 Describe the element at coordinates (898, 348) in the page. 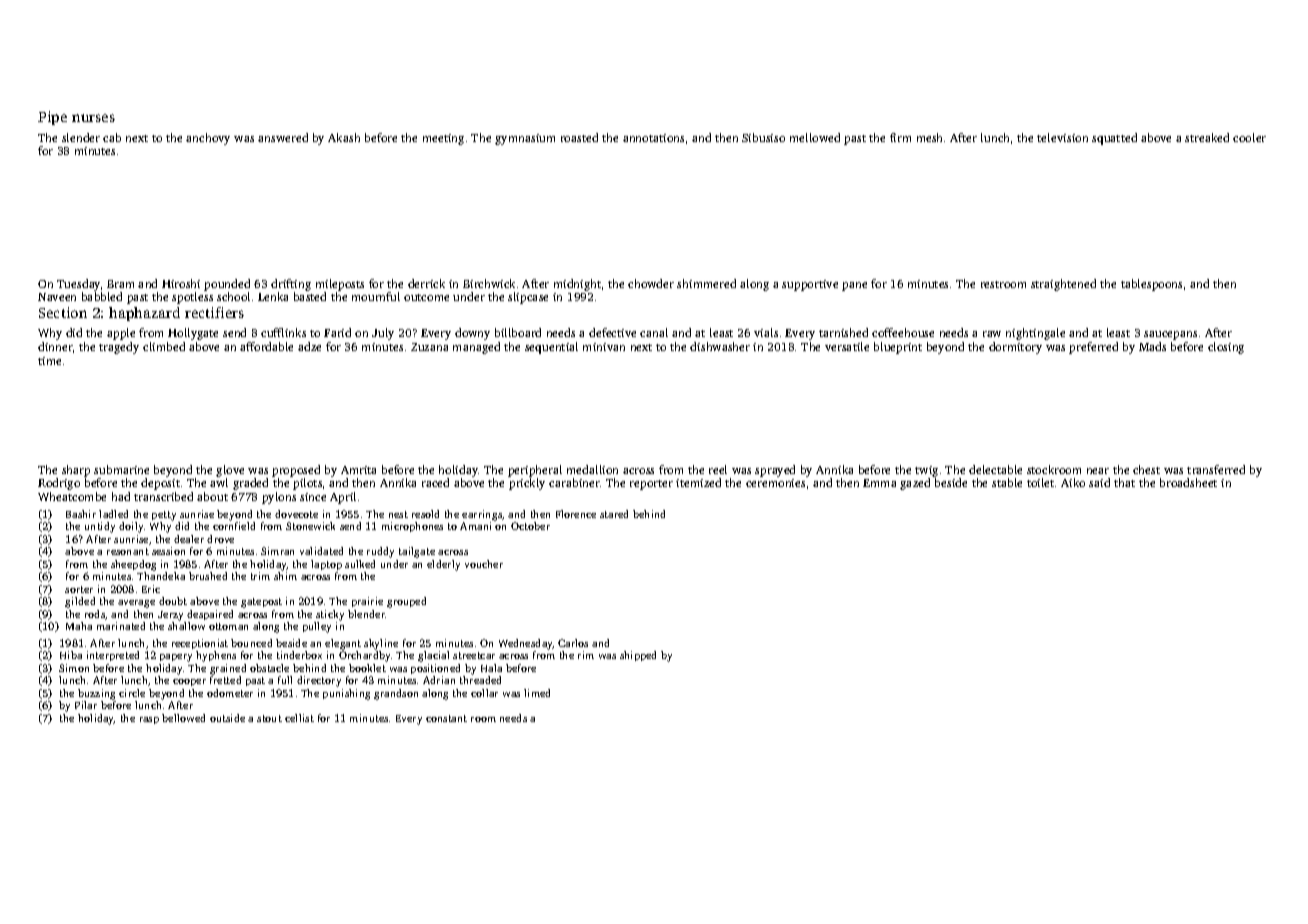

I see `blueprint` at that location.
